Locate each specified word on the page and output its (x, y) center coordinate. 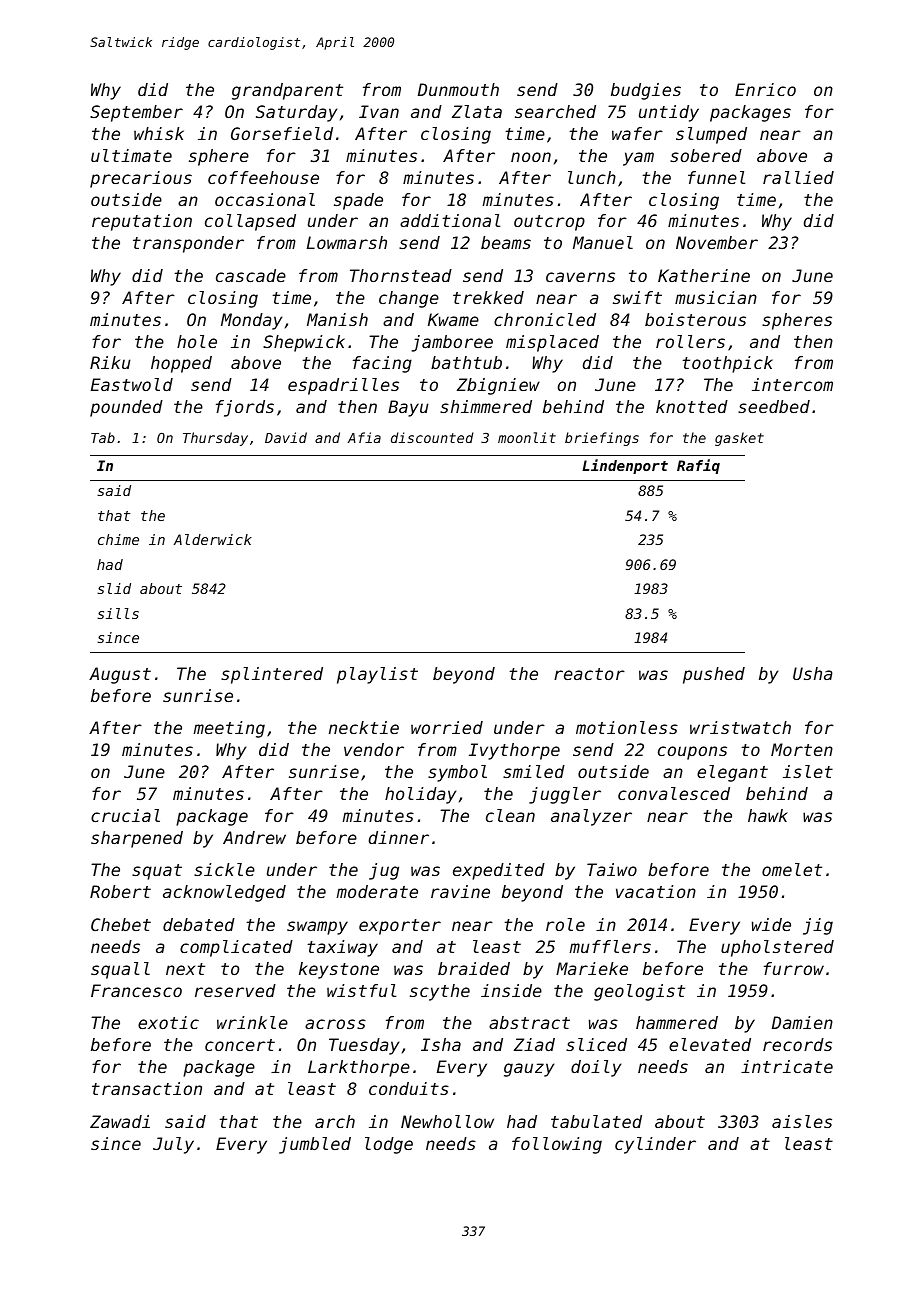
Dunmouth (458, 89)
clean (510, 815)
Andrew (254, 837)
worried (447, 727)
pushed (714, 675)
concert (240, 1045)
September (136, 113)
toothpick (727, 364)
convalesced (674, 793)
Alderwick (213, 539)
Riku (110, 362)
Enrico (765, 89)
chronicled (545, 319)
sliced (596, 1044)
